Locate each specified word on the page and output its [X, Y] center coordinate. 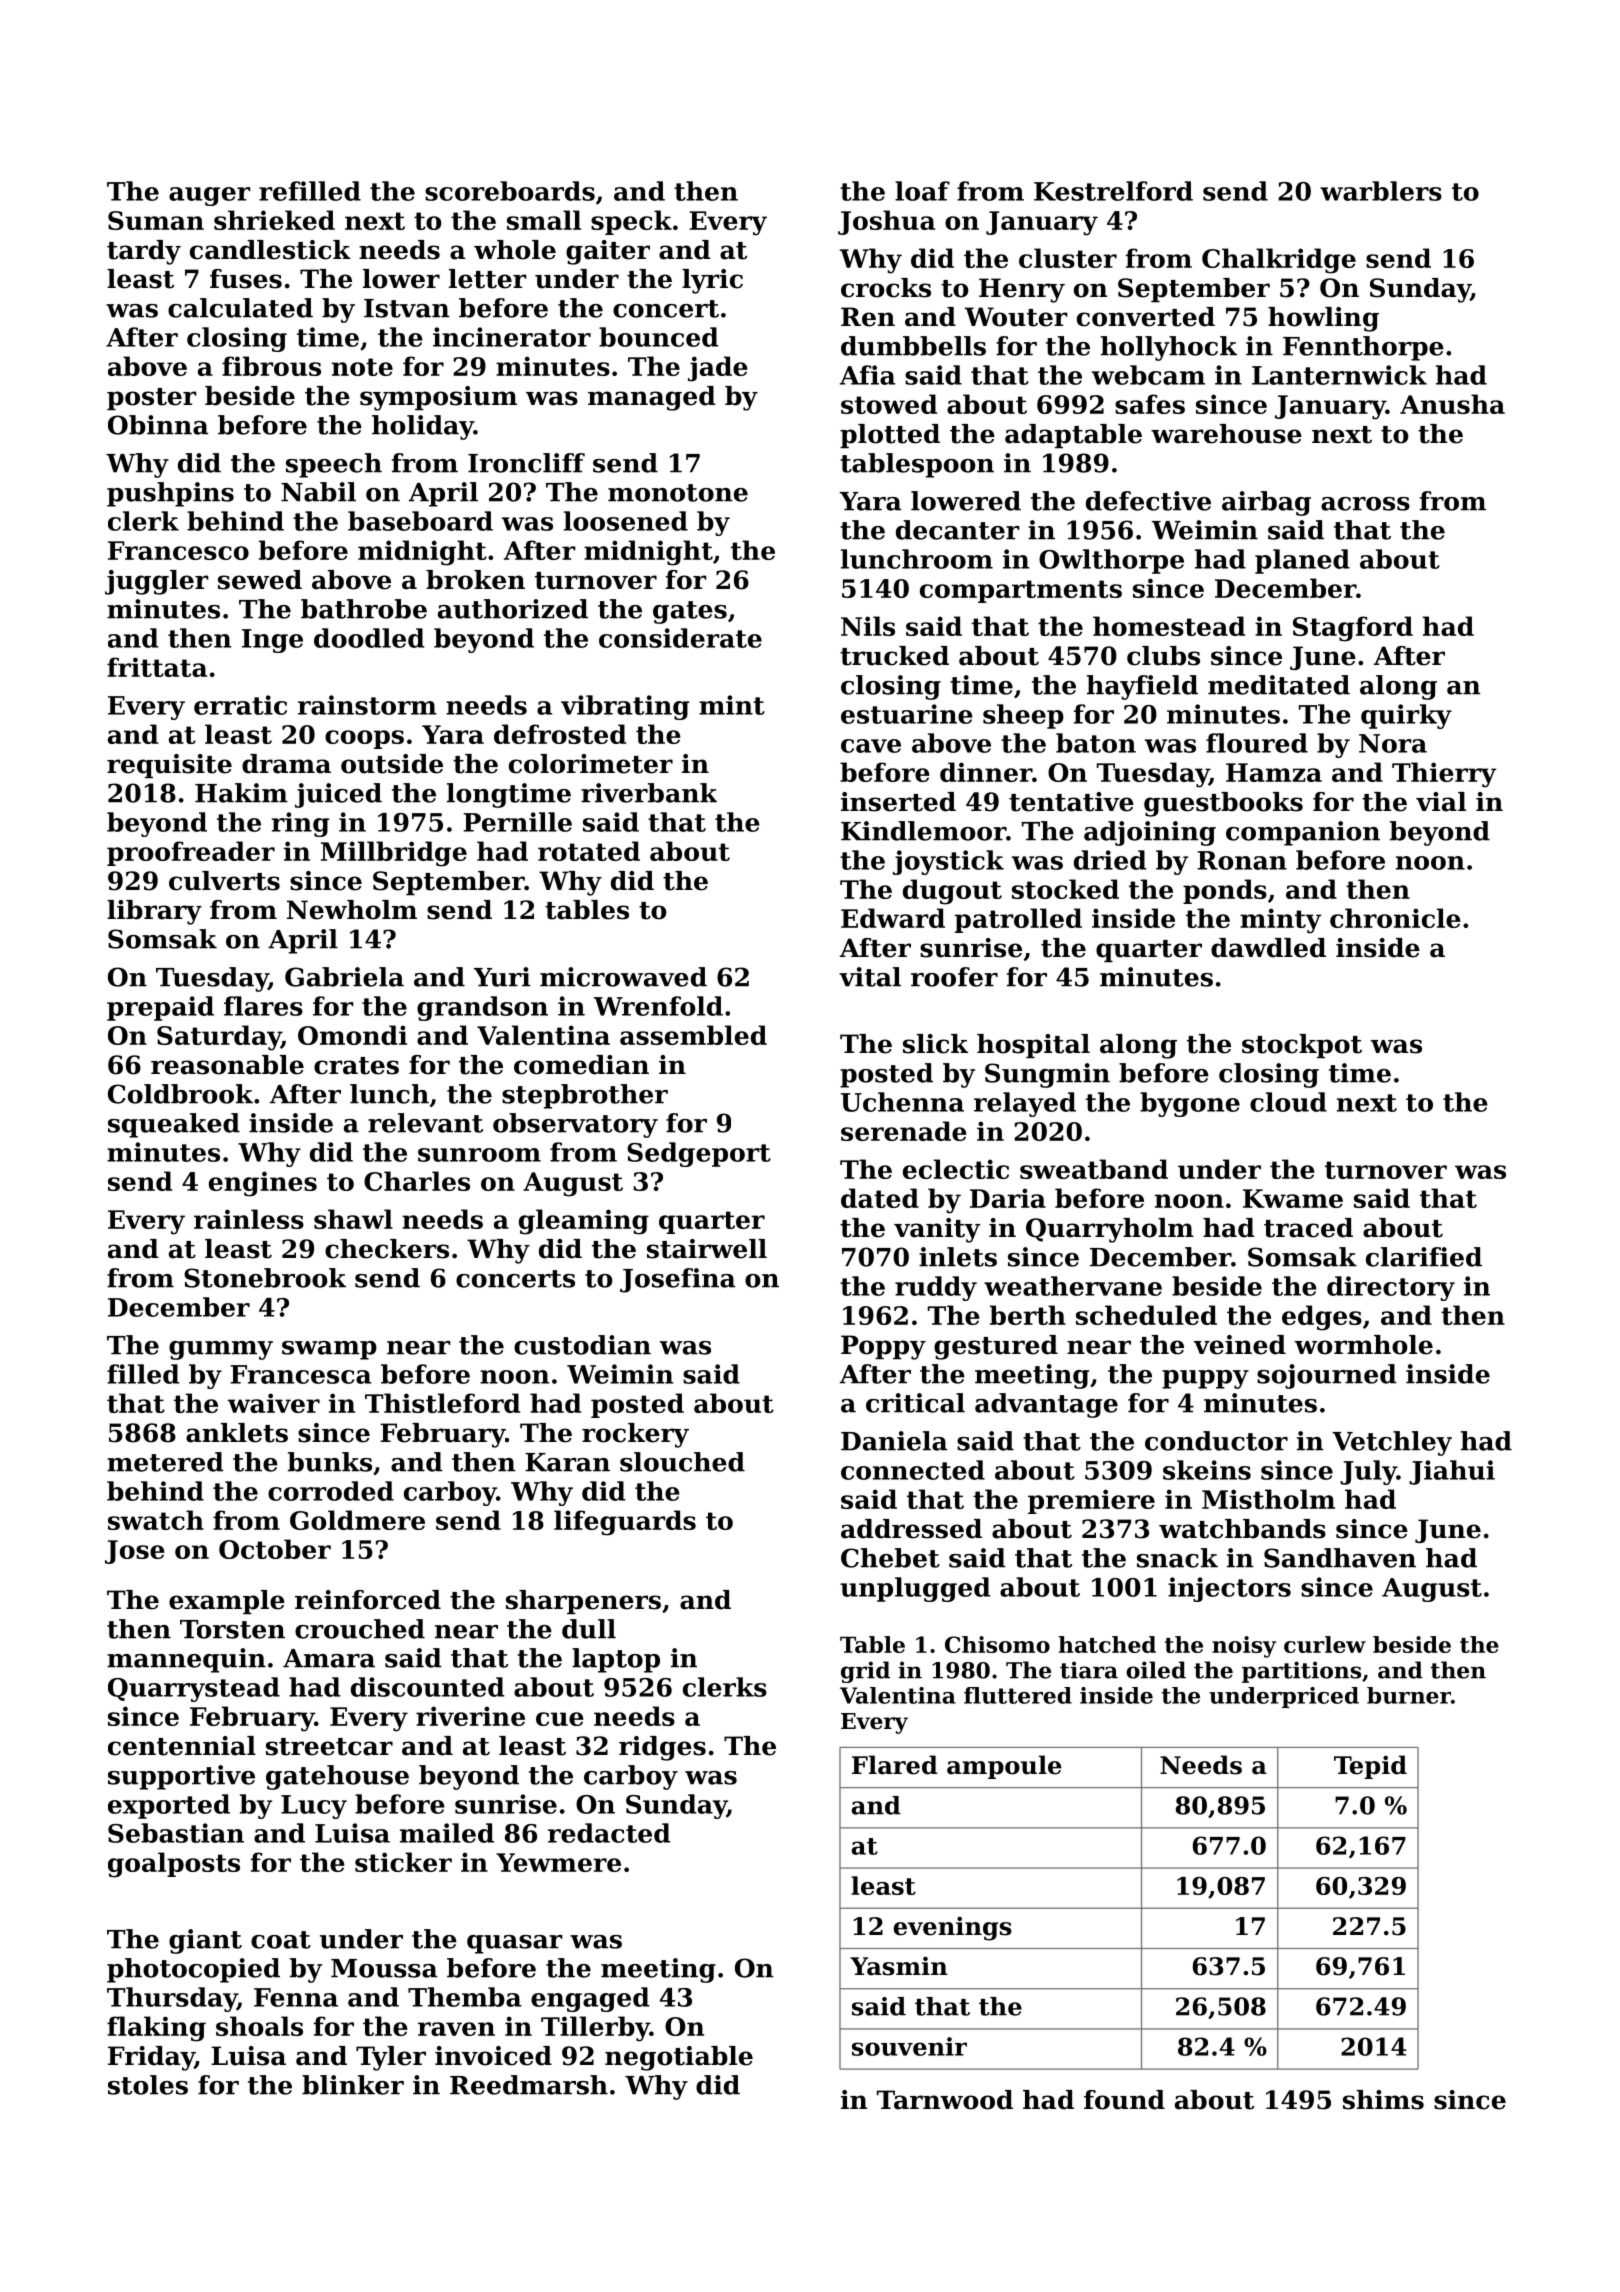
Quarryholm [1110, 1230]
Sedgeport [699, 1154]
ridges [662, 1748]
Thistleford [442, 1403]
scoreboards [510, 191]
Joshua [886, 222]
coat [281, 1940]
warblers [1381, 191]
